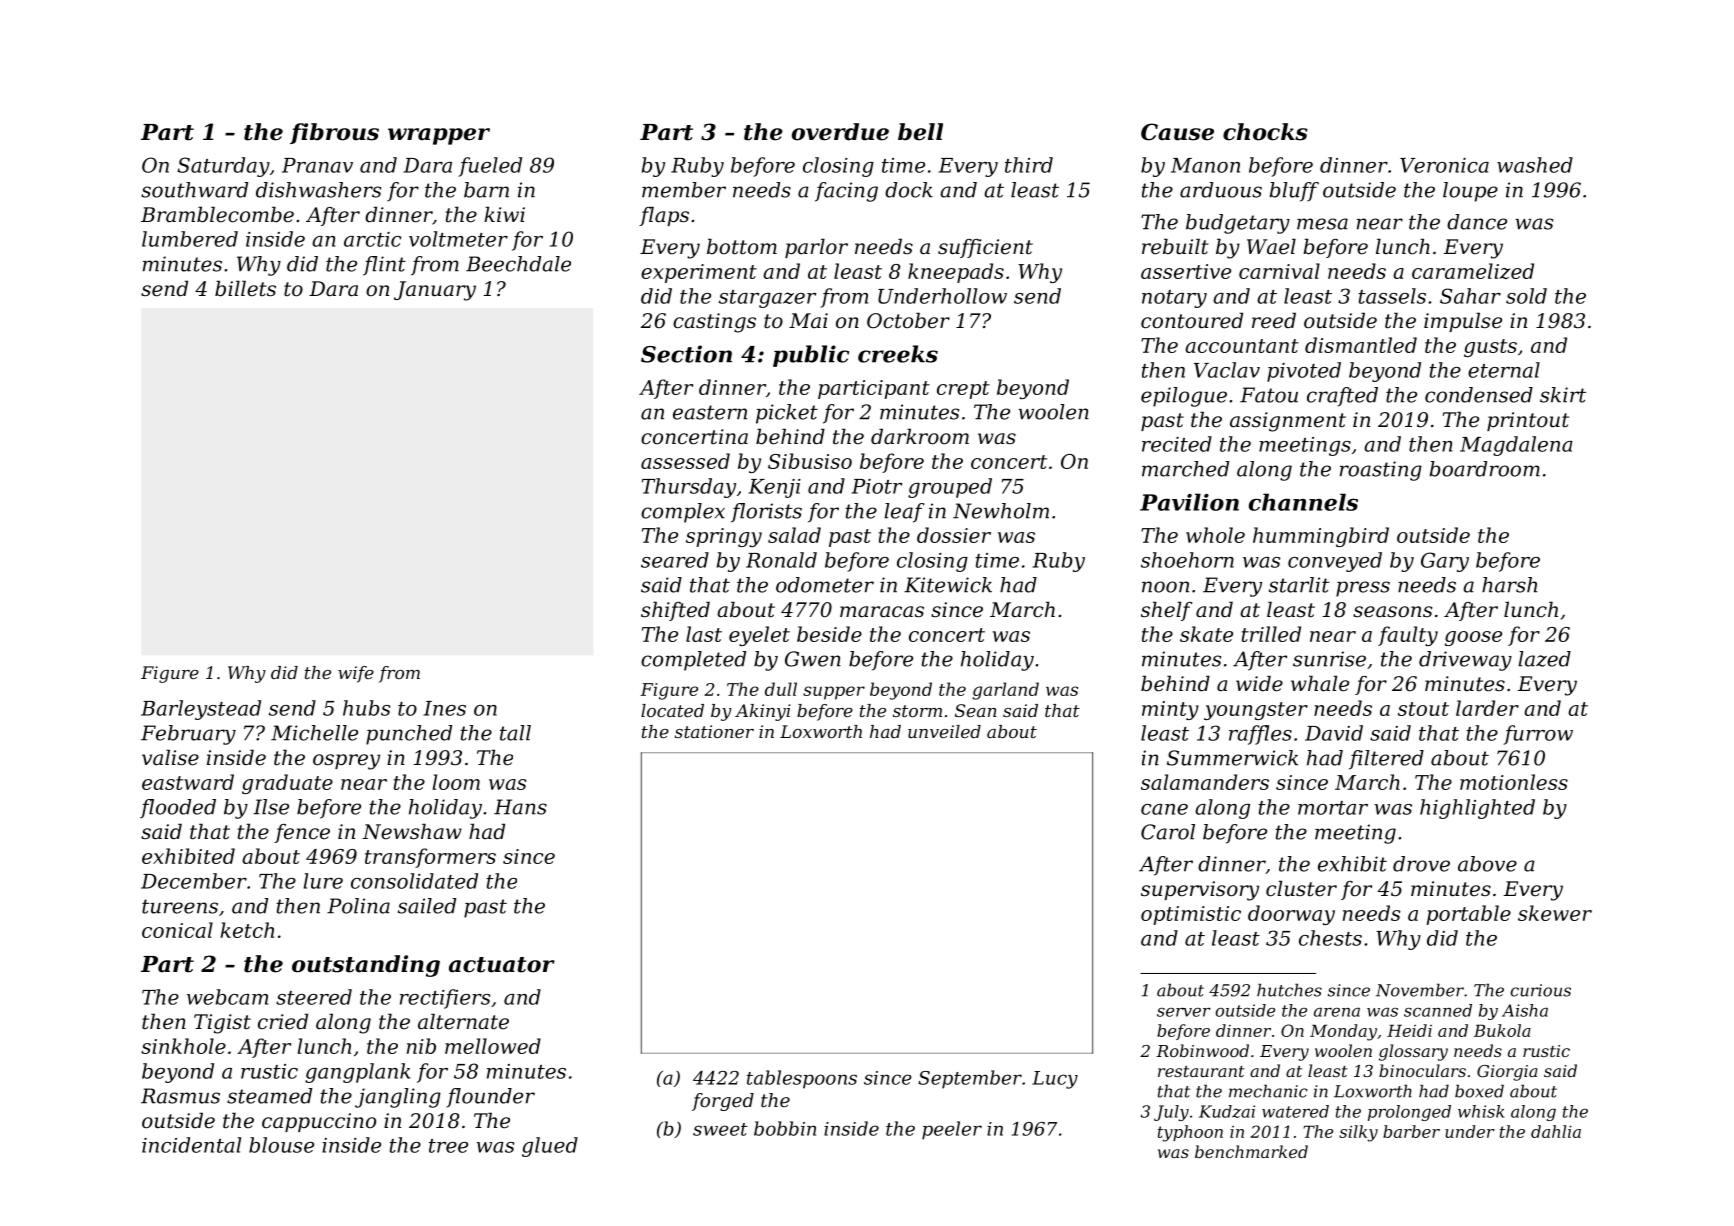 This document has width=1734, height=1226. What do you see at coordinates (1265, 132) in the document?
I see `chocks` at bounding box center [1265, 132].
